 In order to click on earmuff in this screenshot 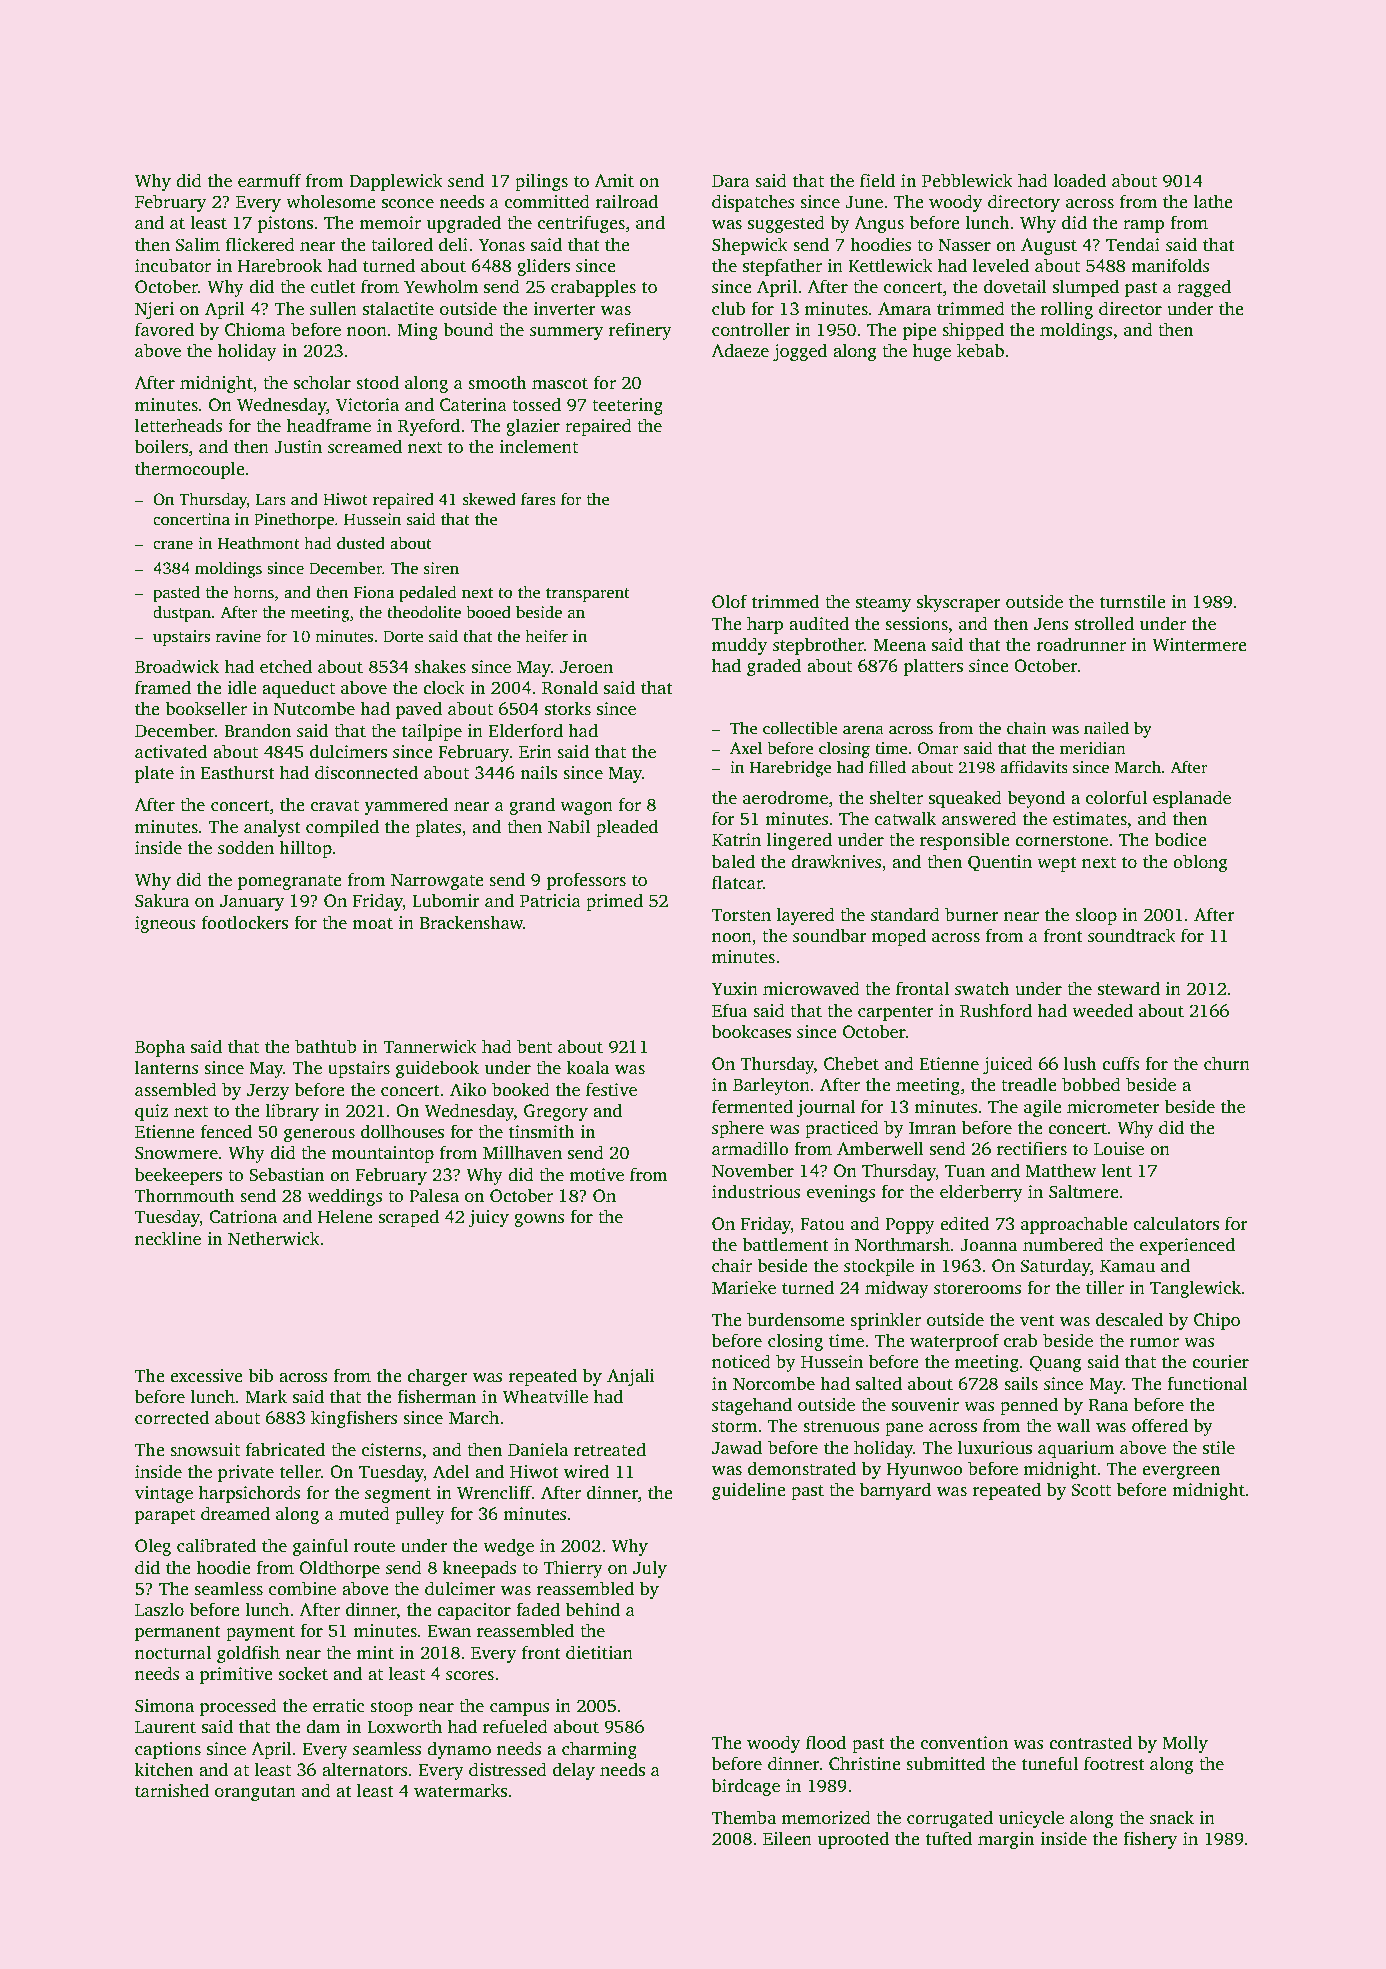, I will do `click(270, 180)`.
